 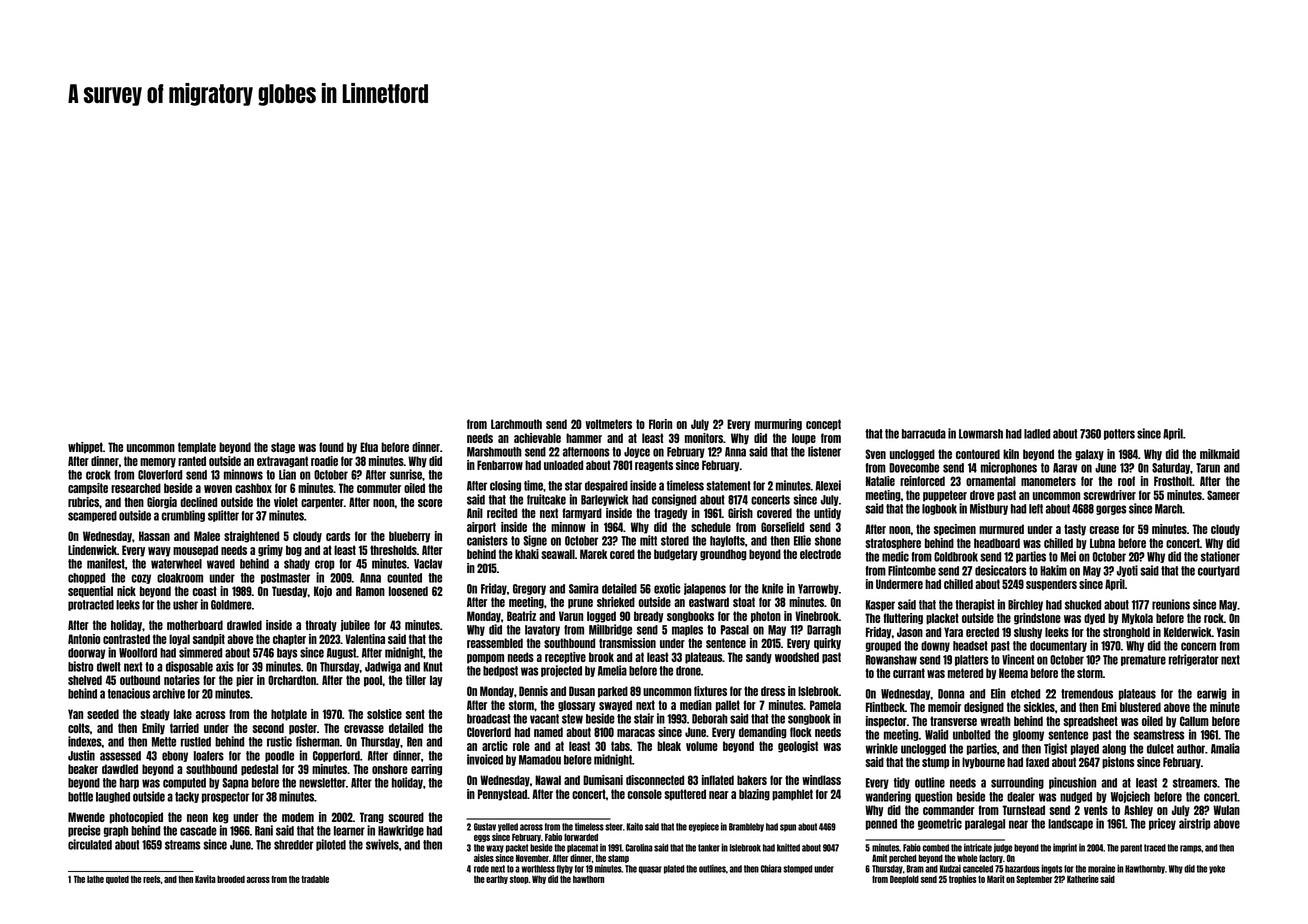 What do you see at coordinates (83, 769) in the screenshot?
I see `beaker` at bounding box center [83, 769].
